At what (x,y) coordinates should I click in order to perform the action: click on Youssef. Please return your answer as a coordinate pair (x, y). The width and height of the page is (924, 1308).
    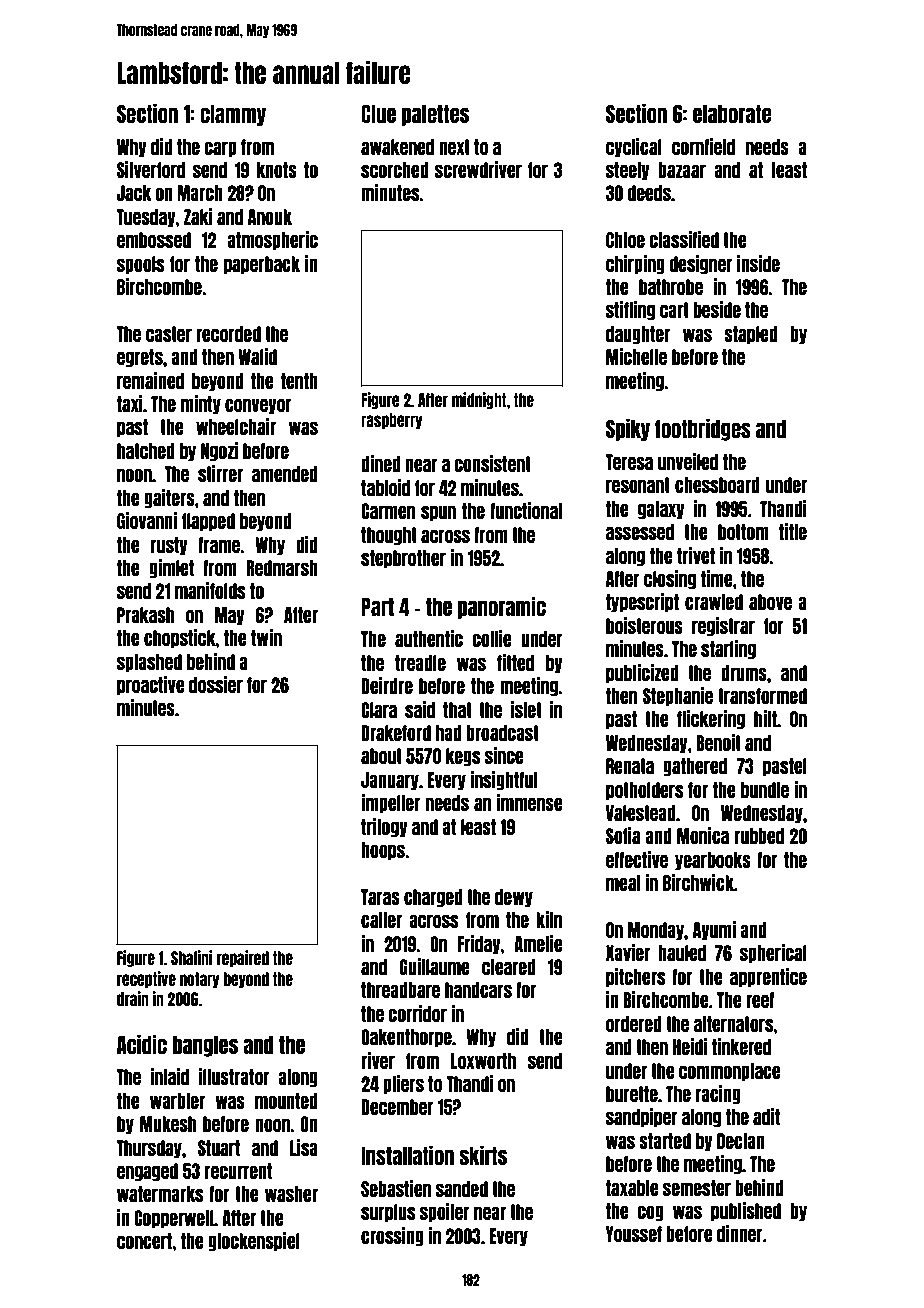
    Looking at the image, I should click on (634, 1234).
